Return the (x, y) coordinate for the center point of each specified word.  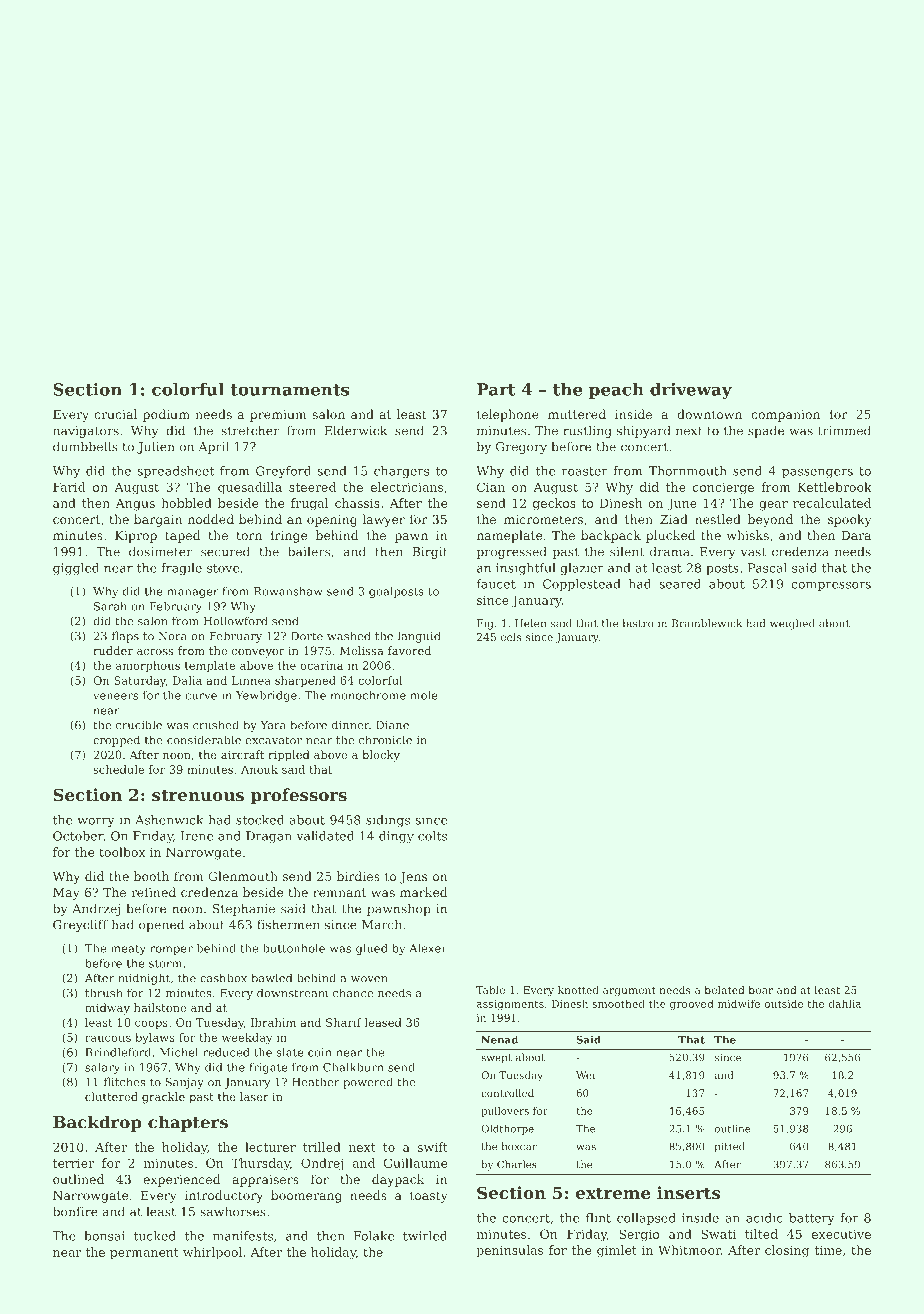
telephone (508, 415)
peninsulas (509, 1251)
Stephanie (244, 909)
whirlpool (212, 1253)
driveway (691, 391)
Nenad (499, 1039)
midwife (739, 1003)
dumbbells (85, 446)
